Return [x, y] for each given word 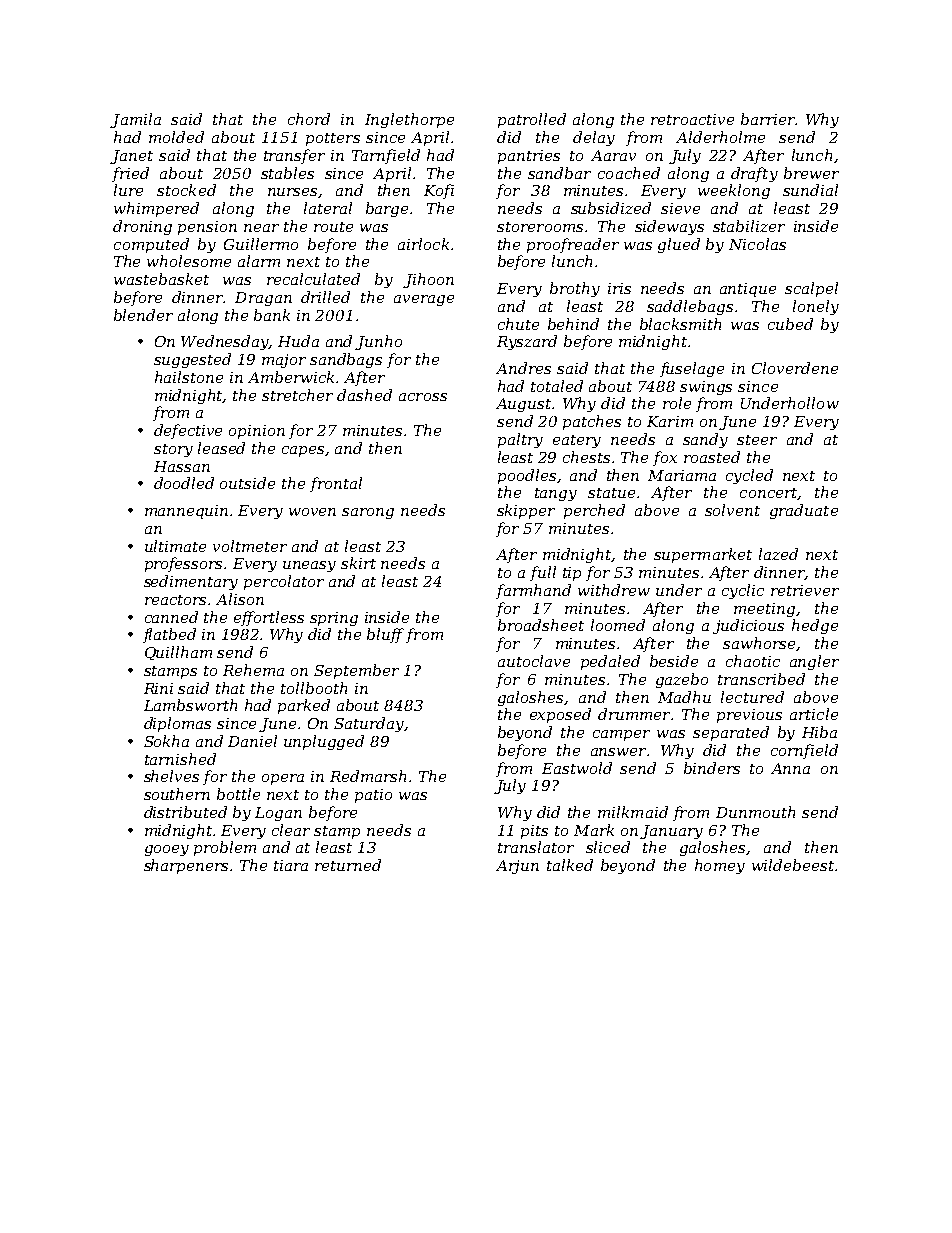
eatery [577, 441]
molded [176, 137]
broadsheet [541, 625]
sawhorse [759, 643]
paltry [520, 440]
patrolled [532, 120]
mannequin [186, 512]
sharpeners [186, 866]
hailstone [189, 377]
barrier [768, 119]
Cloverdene [795, 368]
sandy [705, 440]
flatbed [169, 635]
